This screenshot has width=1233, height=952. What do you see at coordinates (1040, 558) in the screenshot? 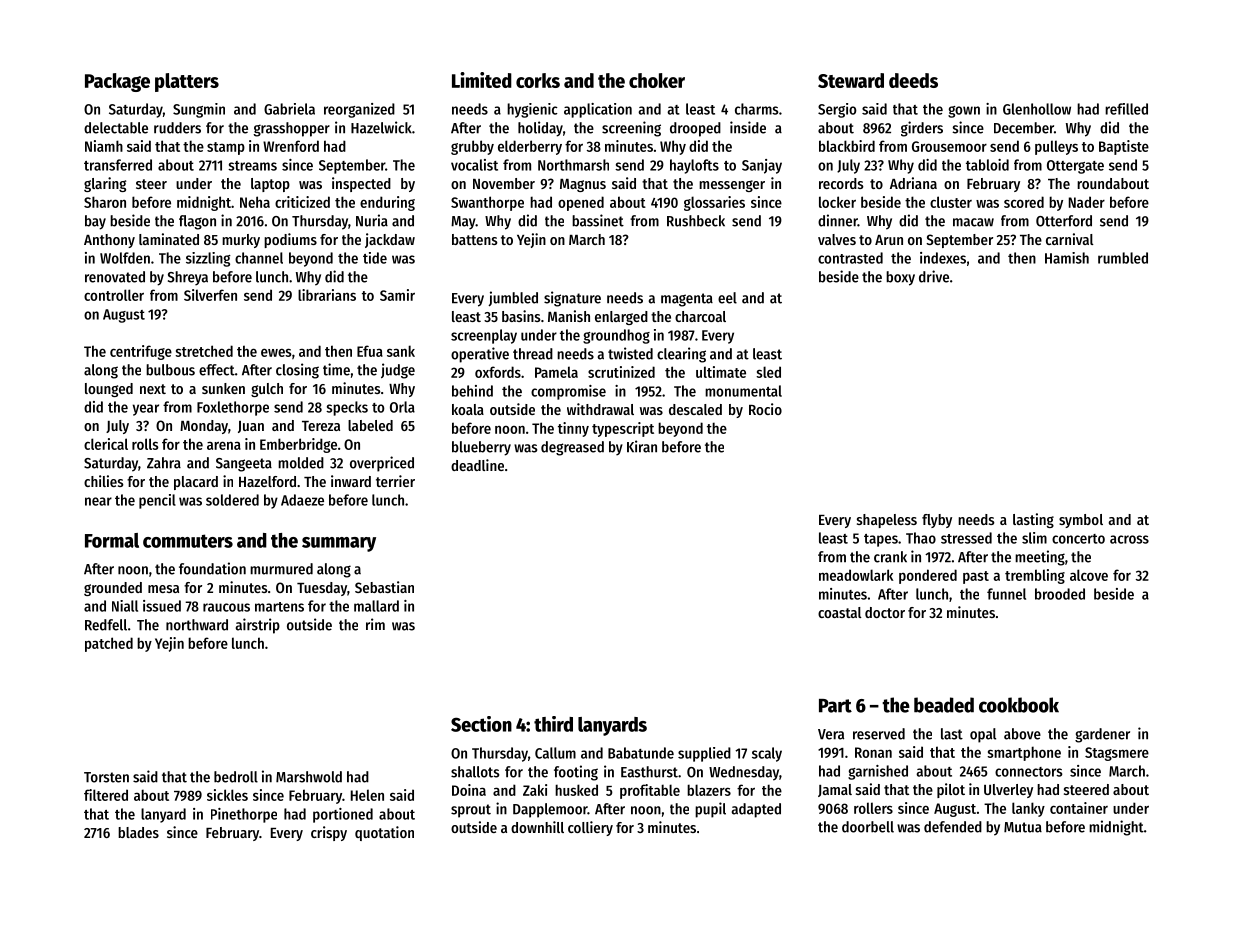
I see `meeting` at bounding box center [1040, 558].
